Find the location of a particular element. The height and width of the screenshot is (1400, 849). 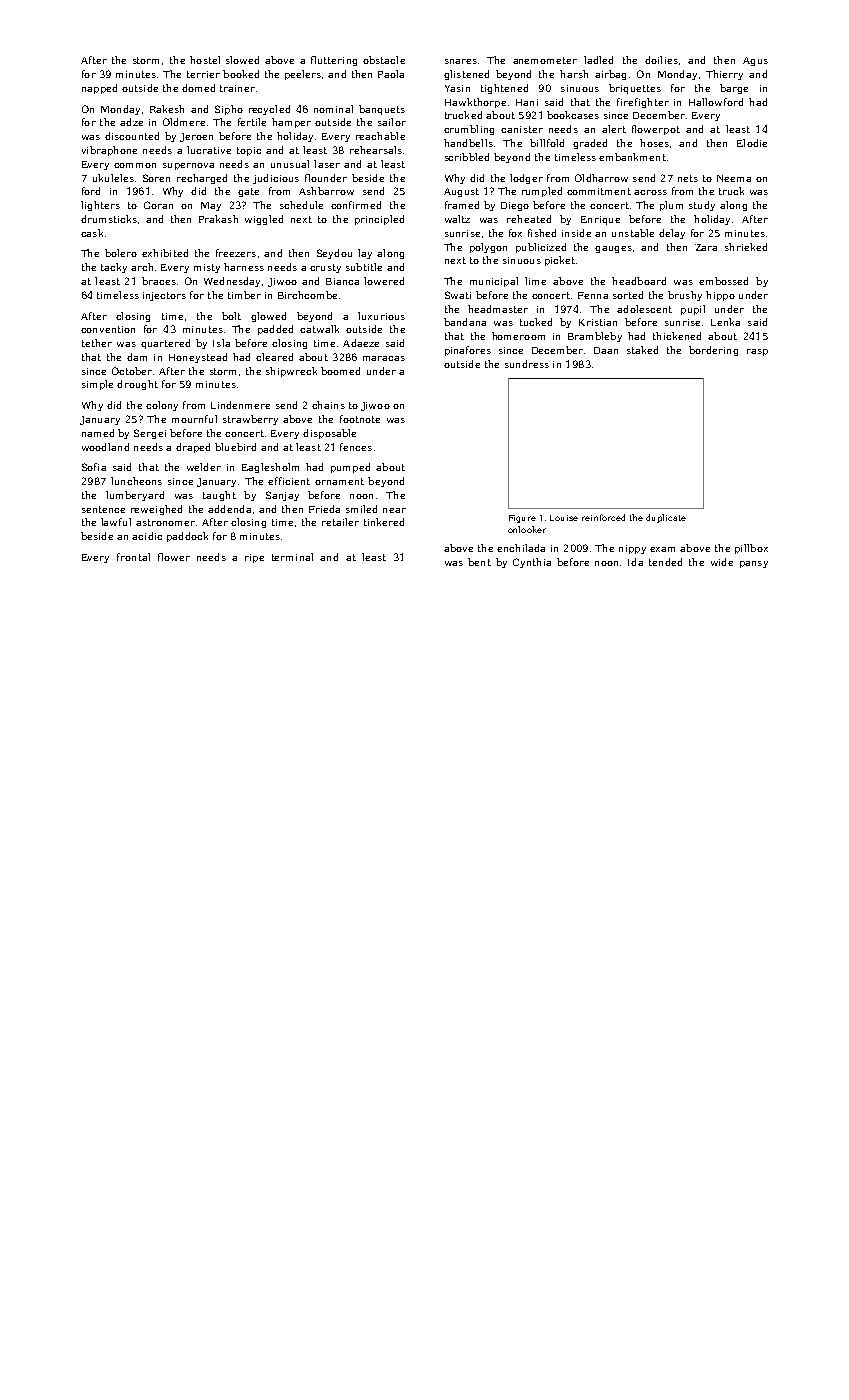

duplicate is located at coordinates (666, 518).
